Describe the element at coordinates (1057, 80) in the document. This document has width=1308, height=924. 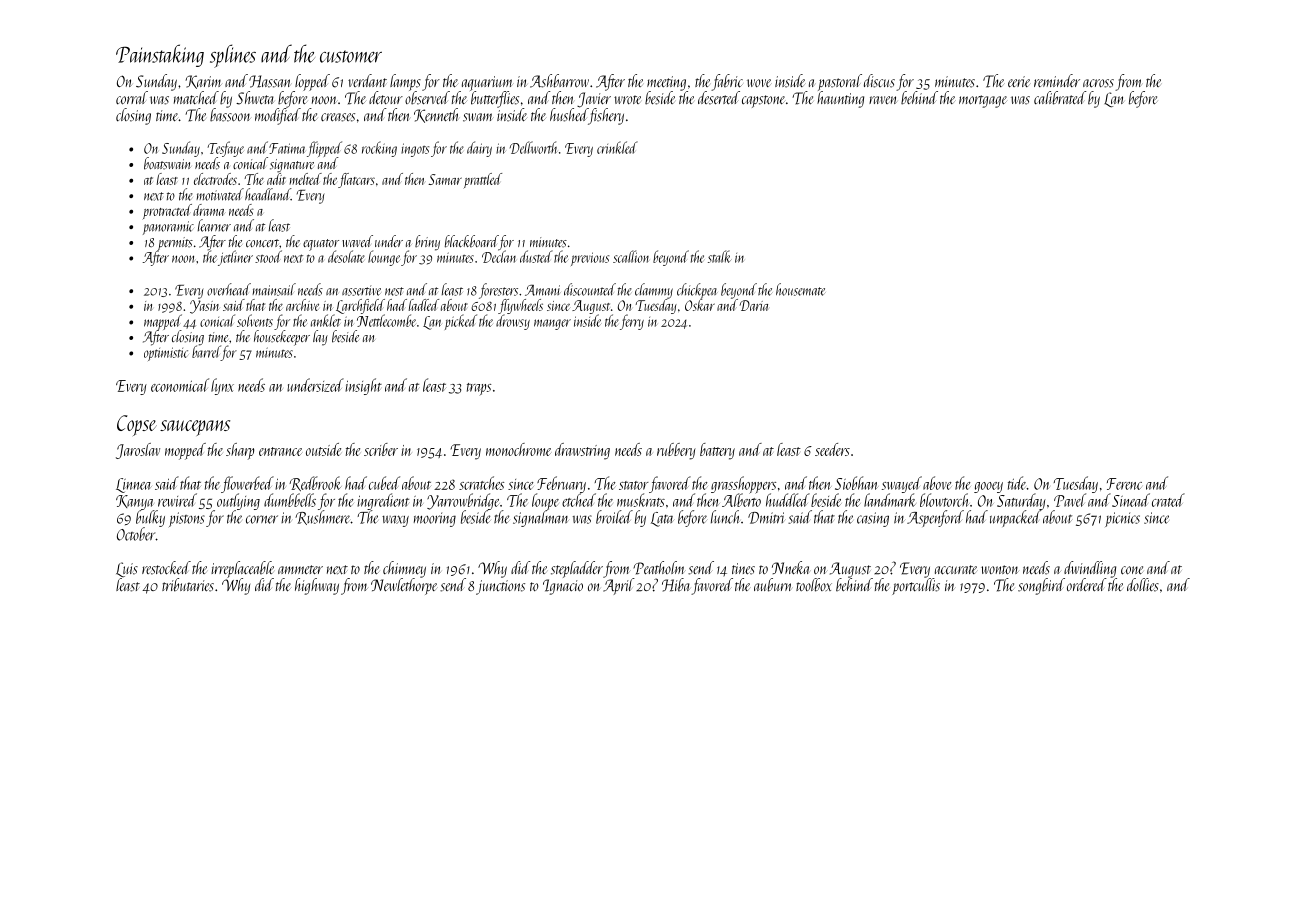
I see `reminder` at that location.
